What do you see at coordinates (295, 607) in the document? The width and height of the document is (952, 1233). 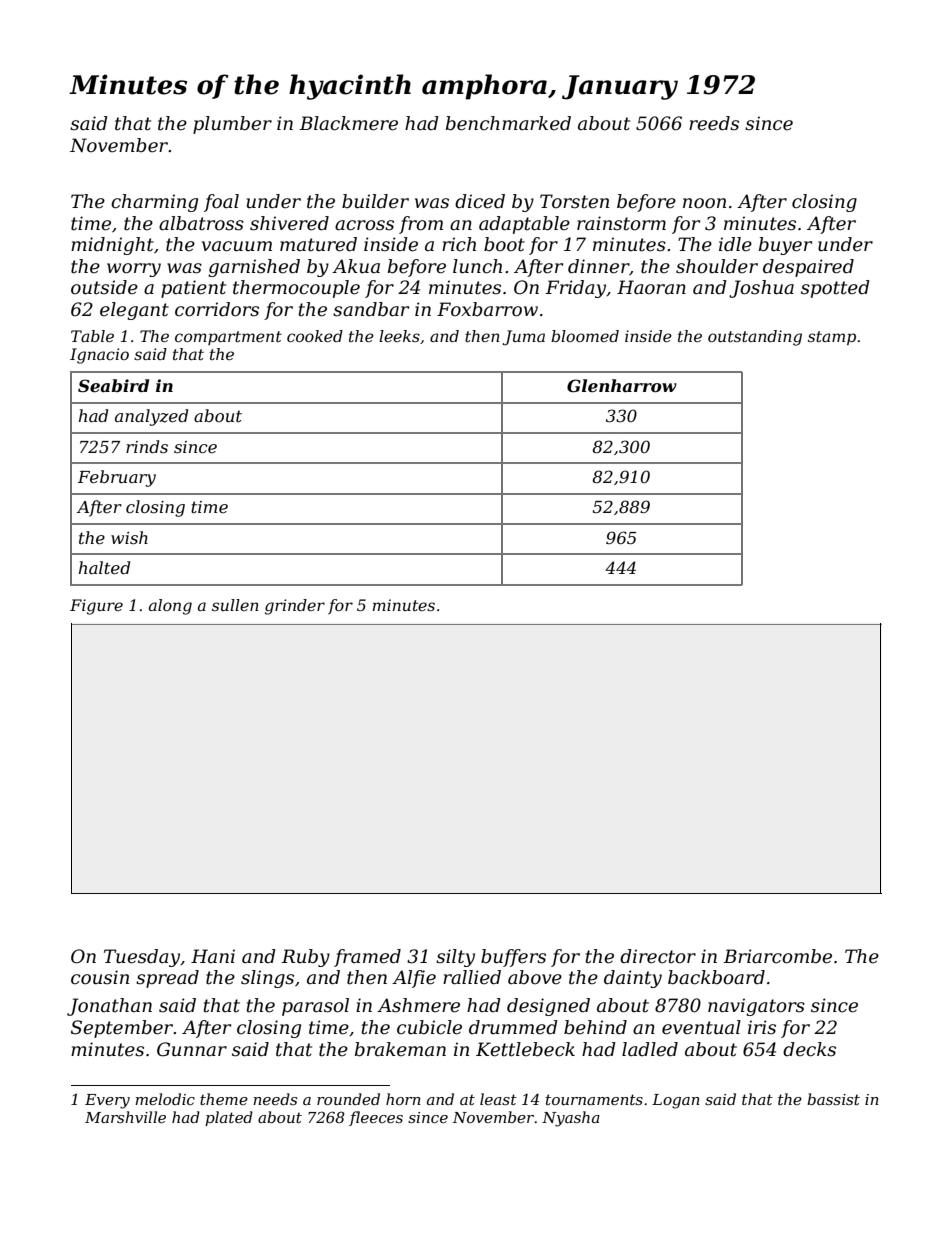 I see `grinder` at bounding box center [295, 607].
